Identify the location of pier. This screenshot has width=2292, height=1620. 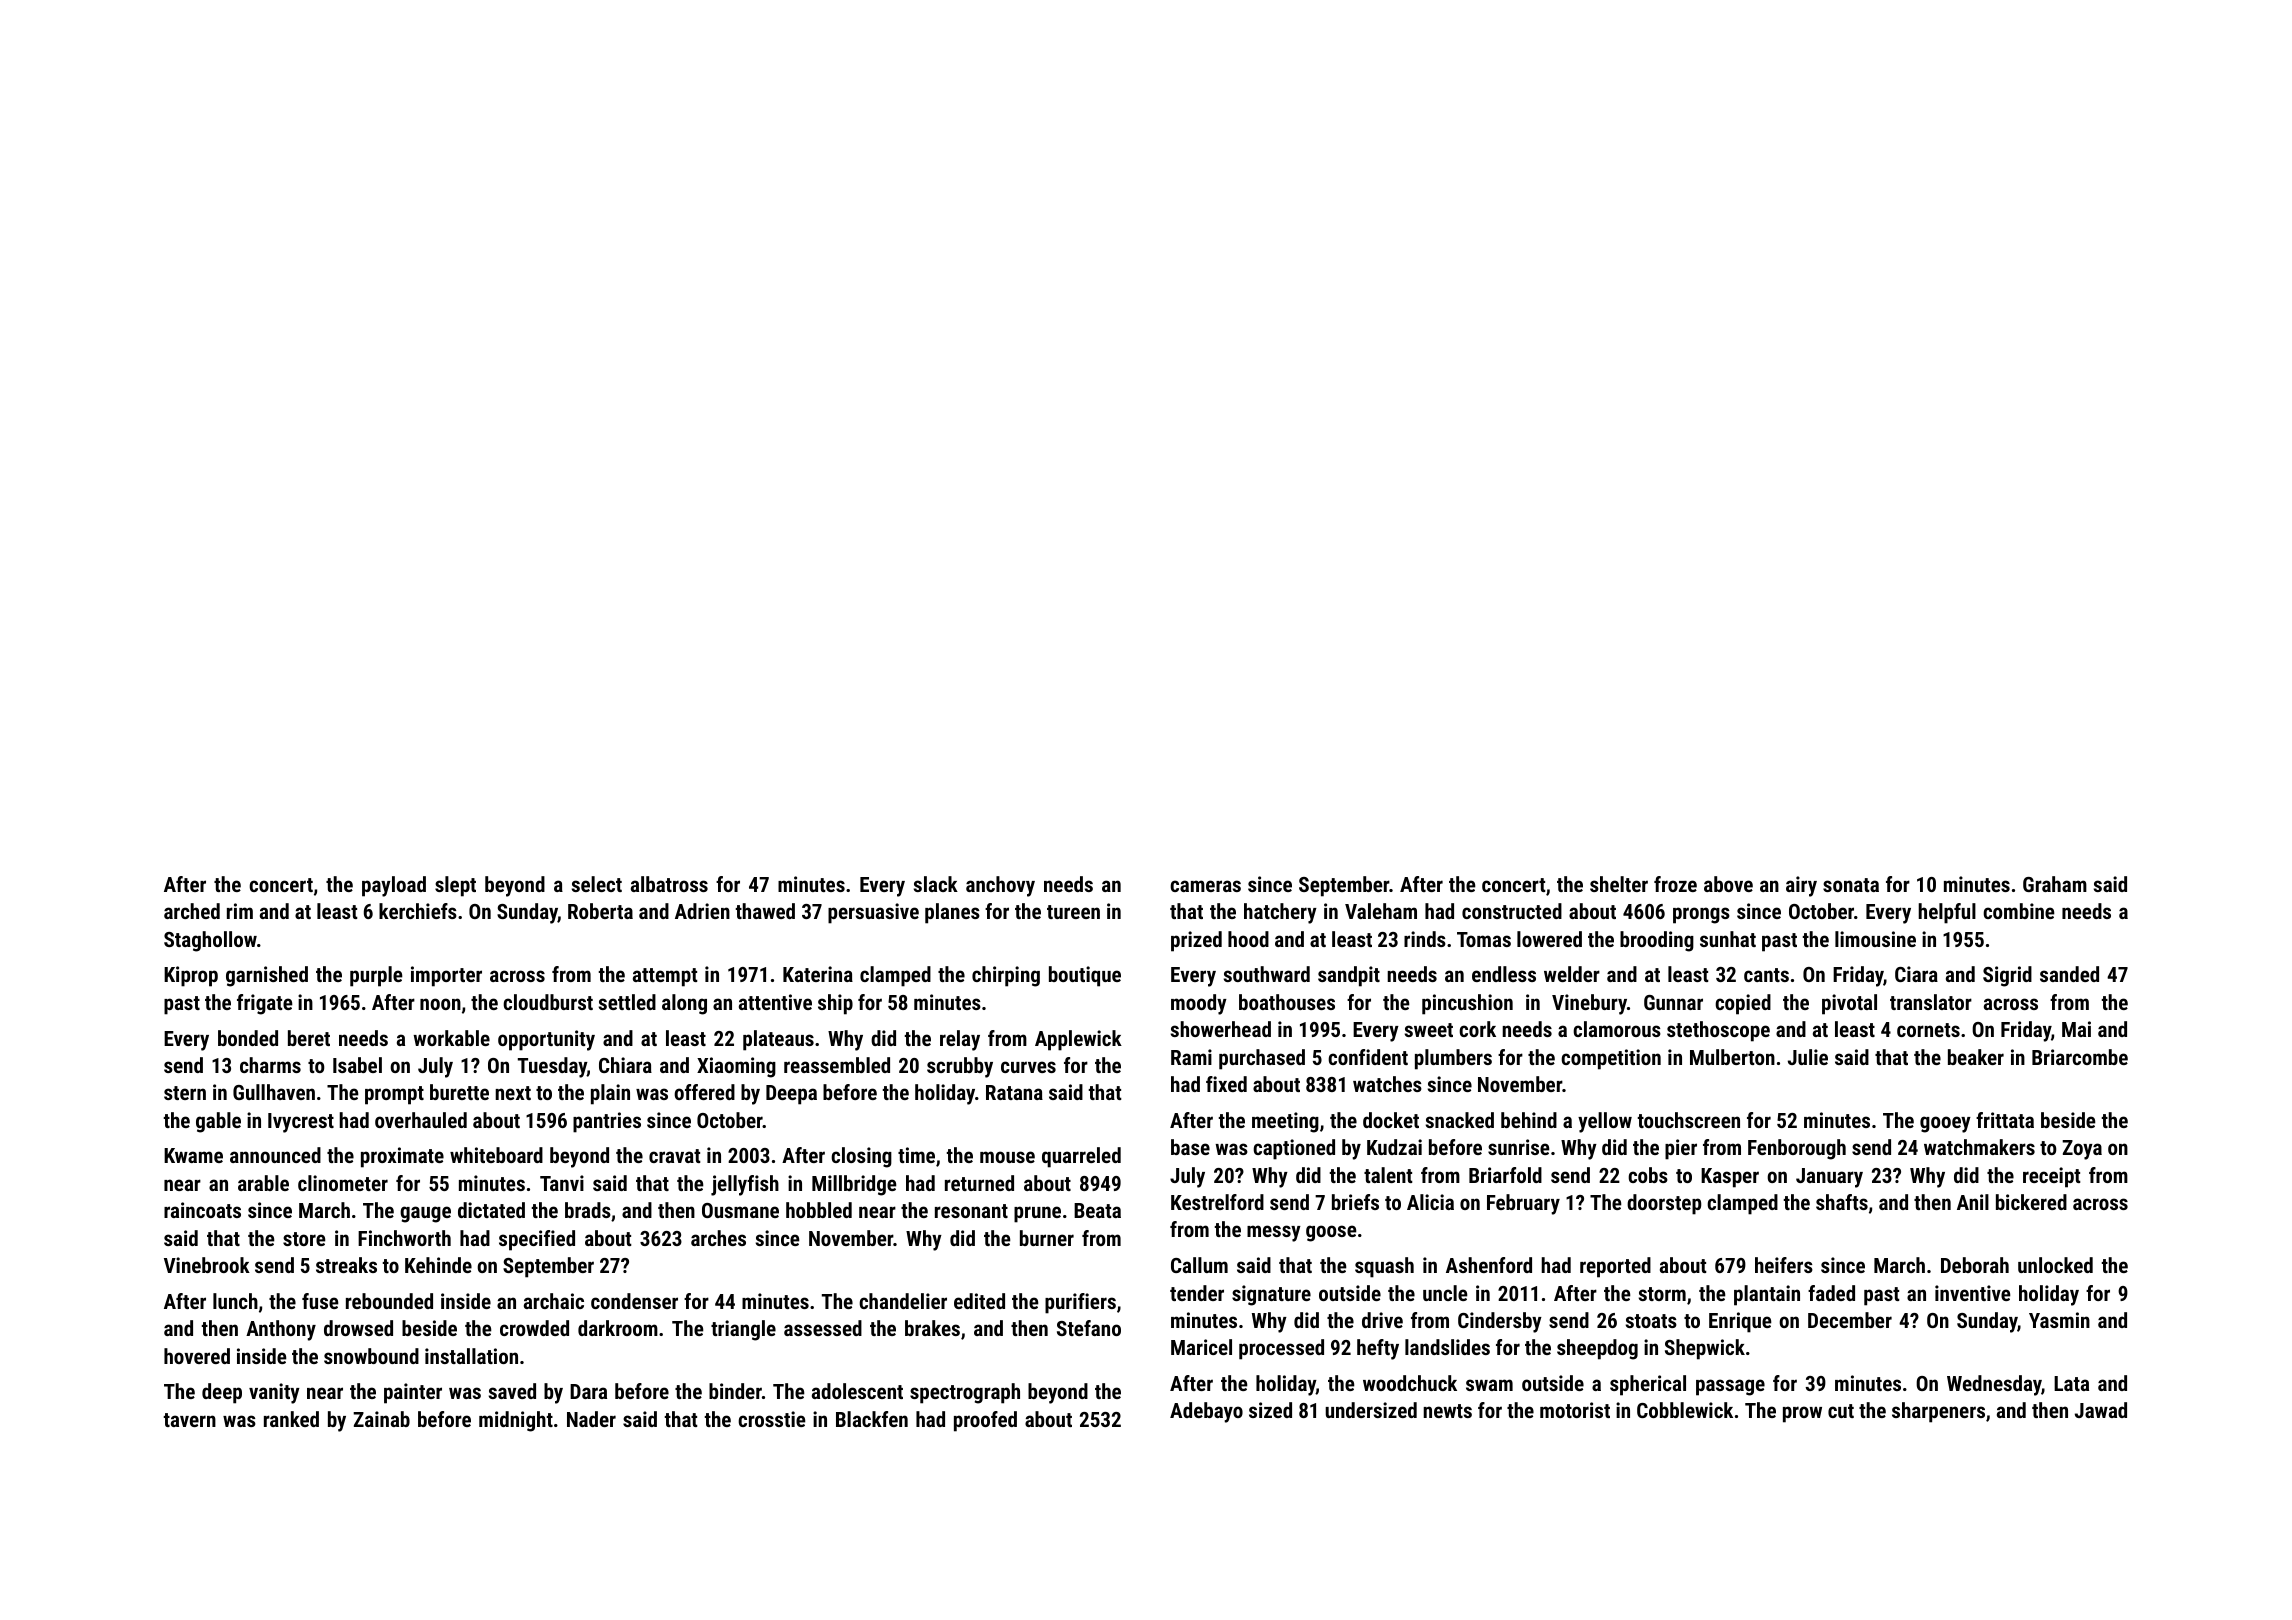
(1681, 1149).
